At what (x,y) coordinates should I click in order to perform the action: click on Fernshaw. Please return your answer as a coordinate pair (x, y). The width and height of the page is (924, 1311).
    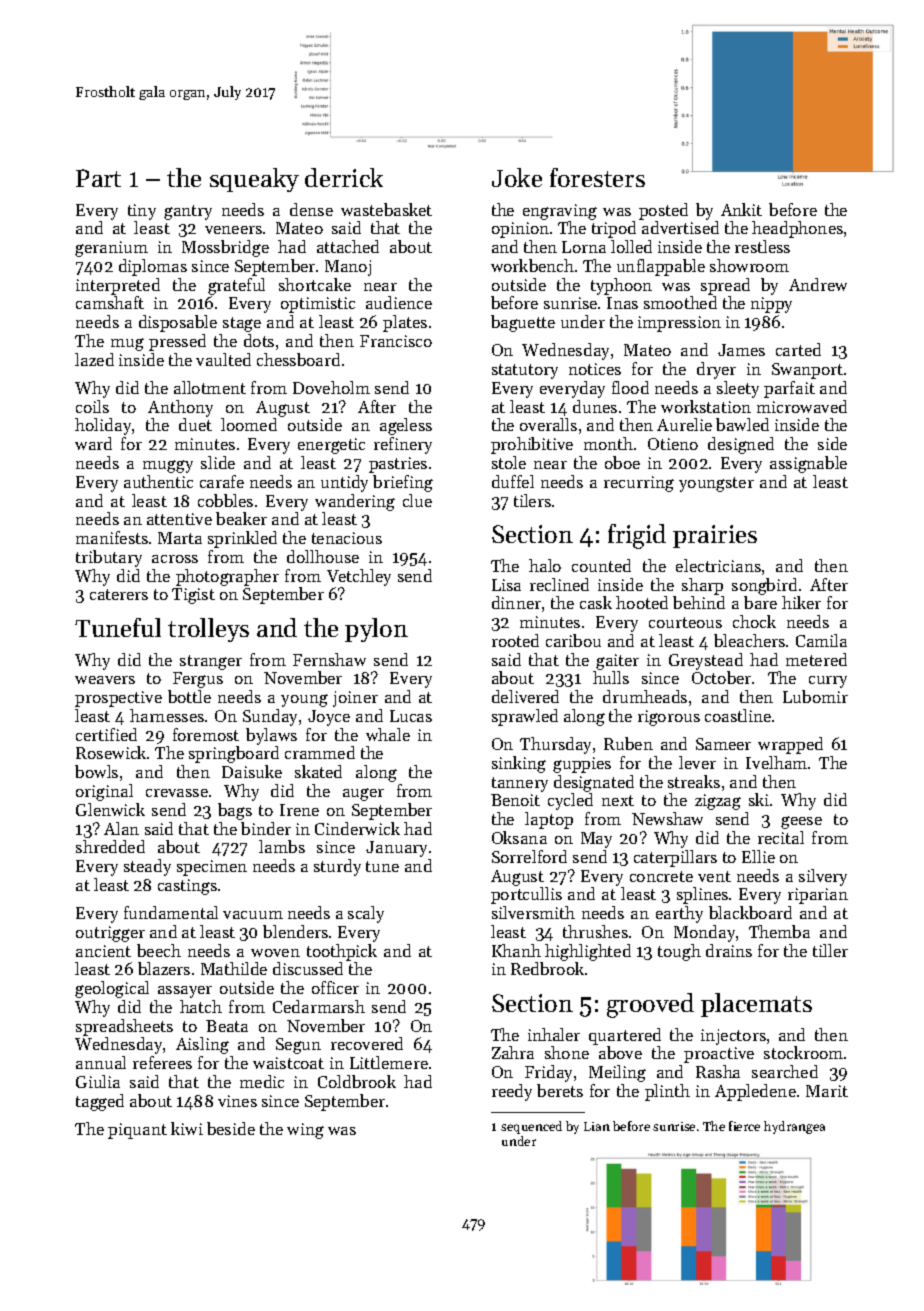
    Looking at the image, I should click on (329, 659).
